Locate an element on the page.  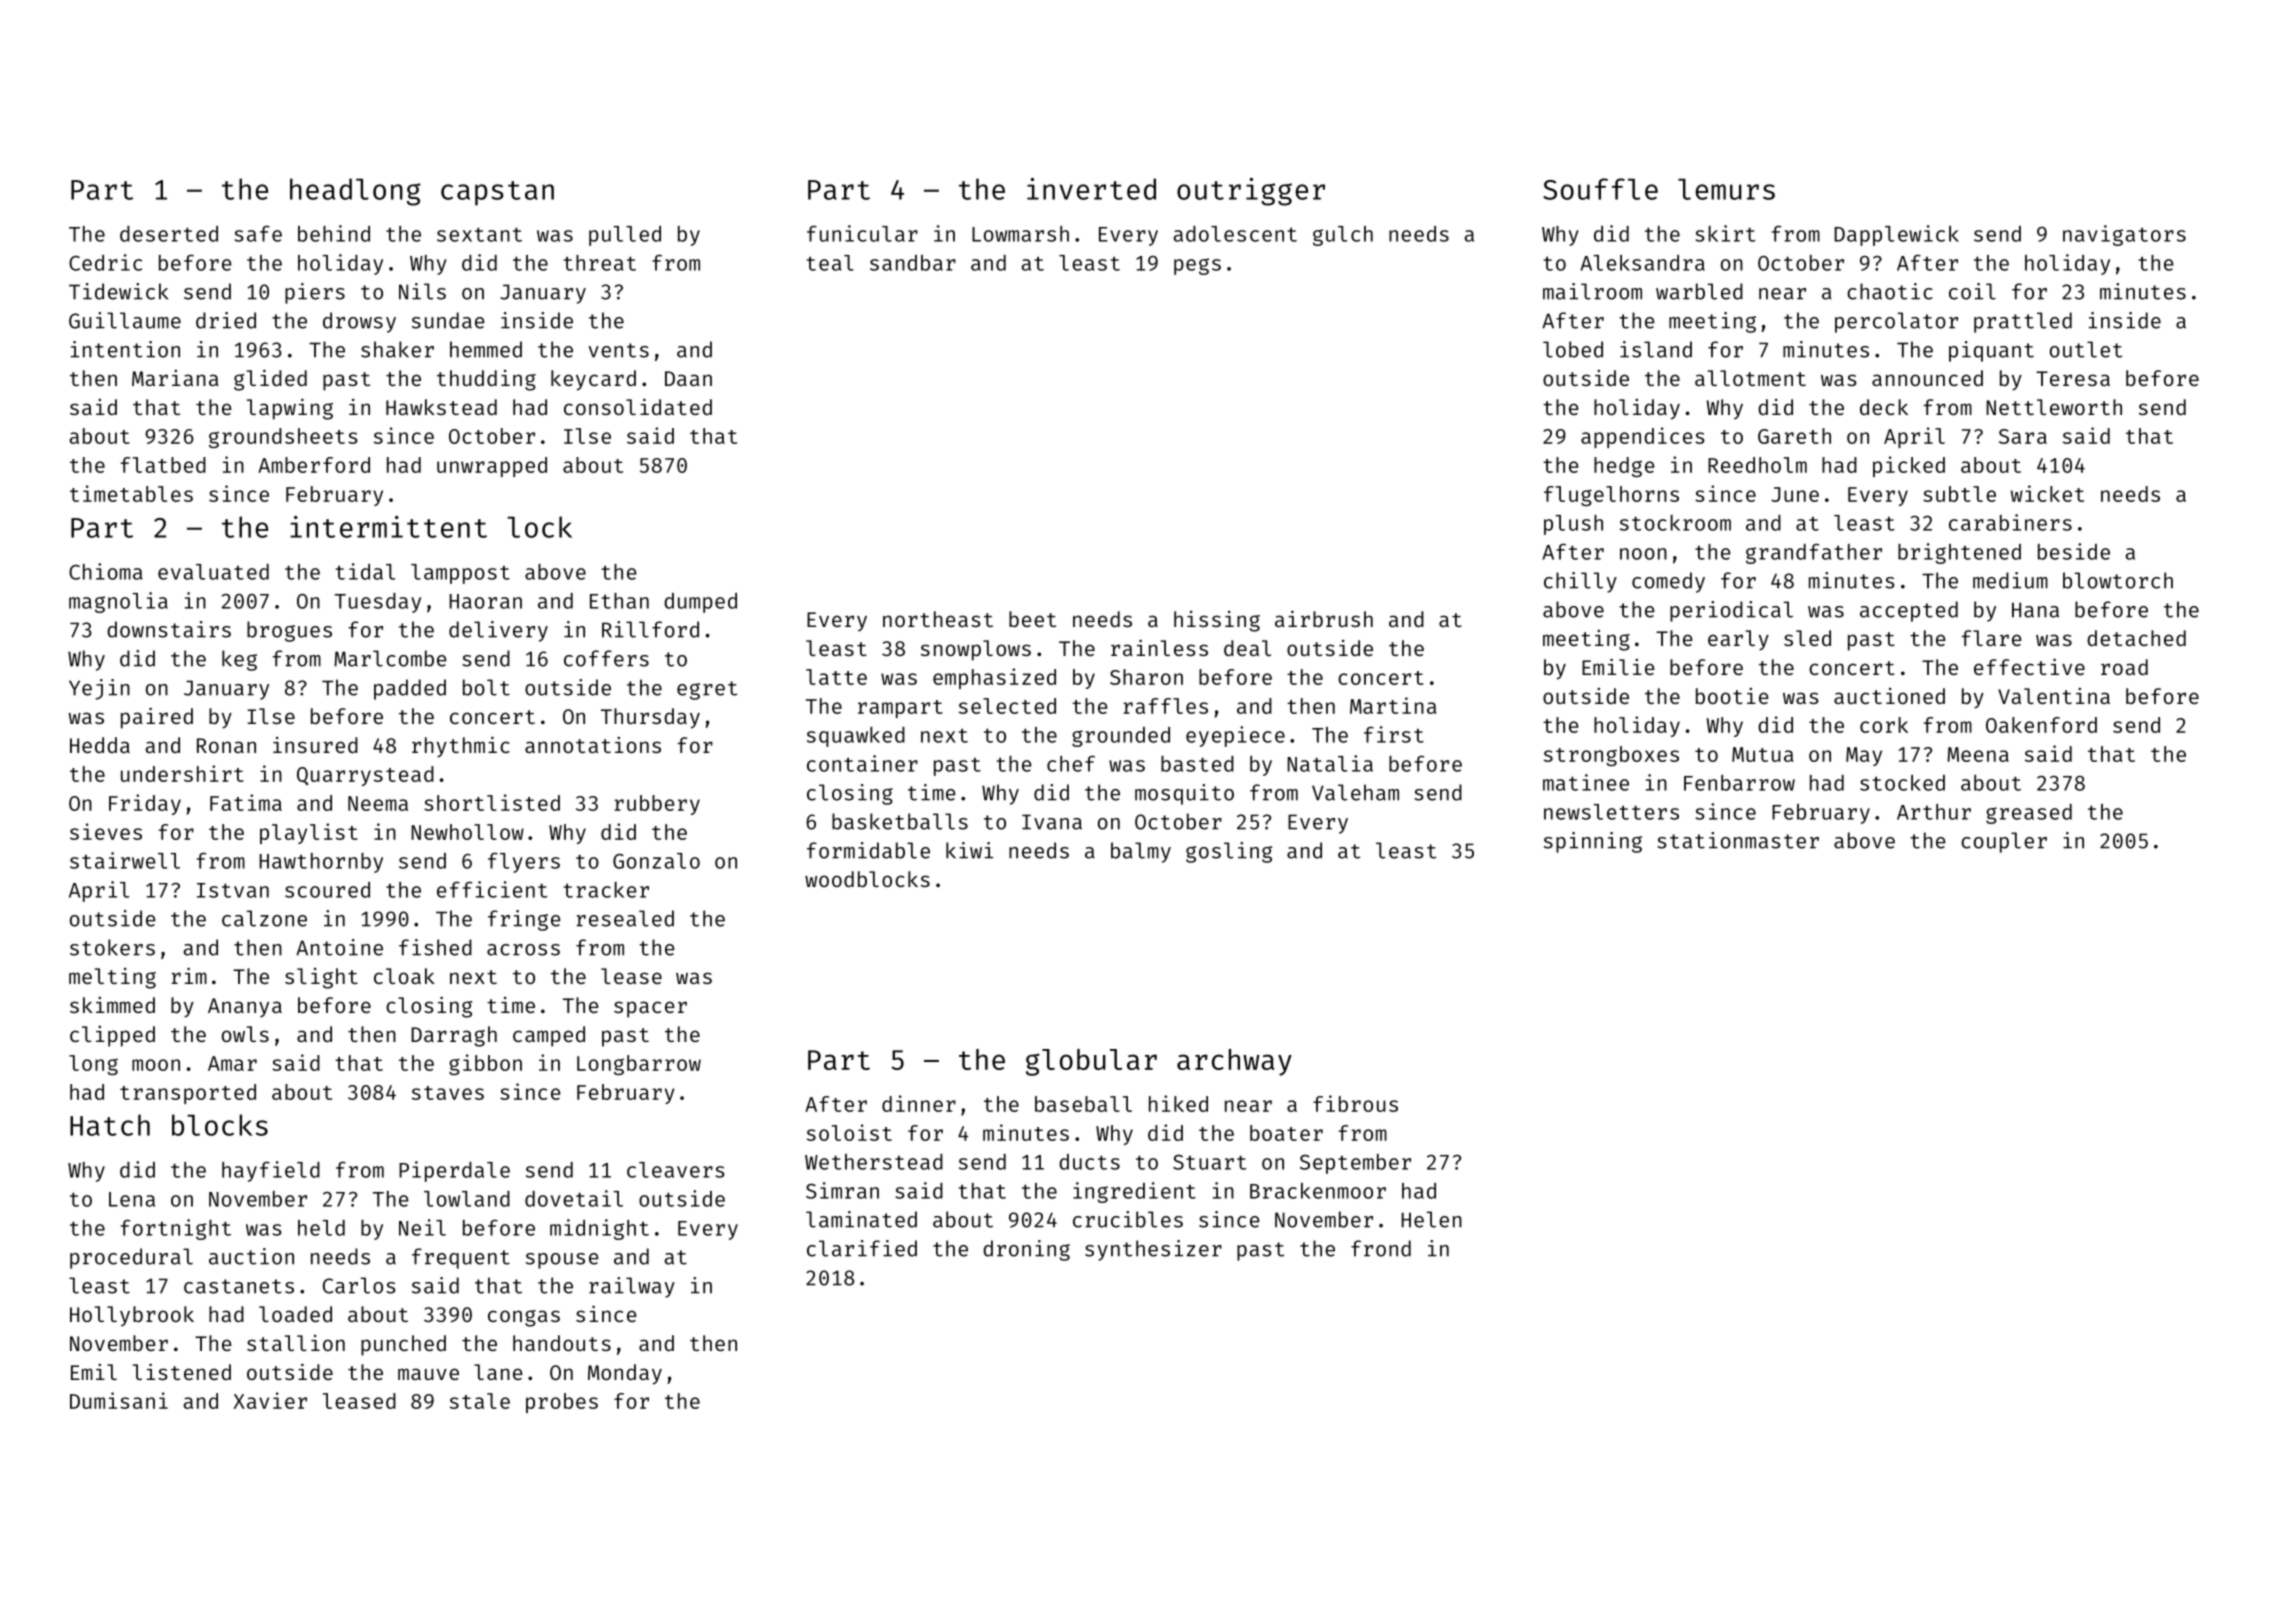
pegs is located at coordinates (1197, 266).
